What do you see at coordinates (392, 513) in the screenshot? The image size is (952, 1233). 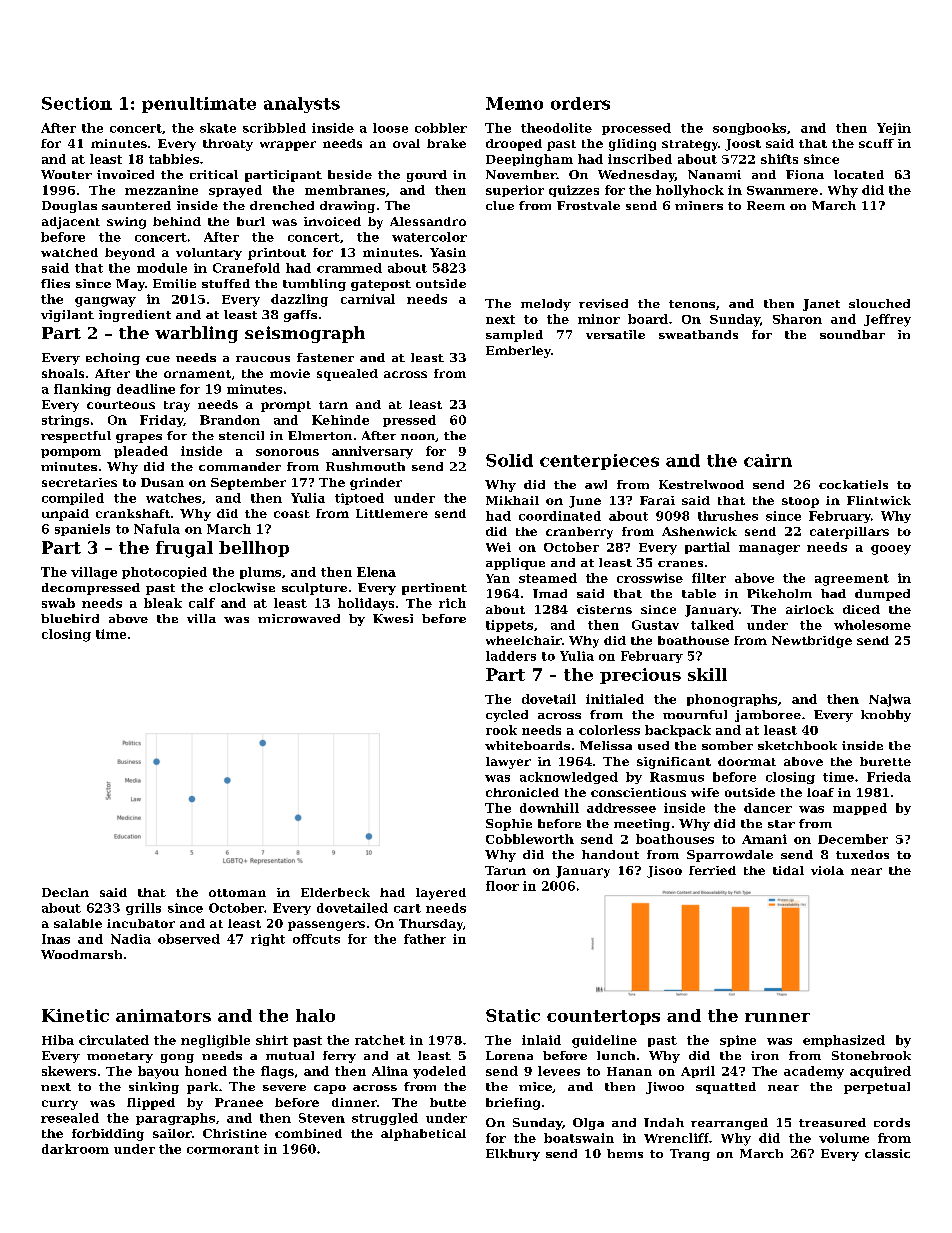 I see `Littlemere` at bounding box center [392, 513].
